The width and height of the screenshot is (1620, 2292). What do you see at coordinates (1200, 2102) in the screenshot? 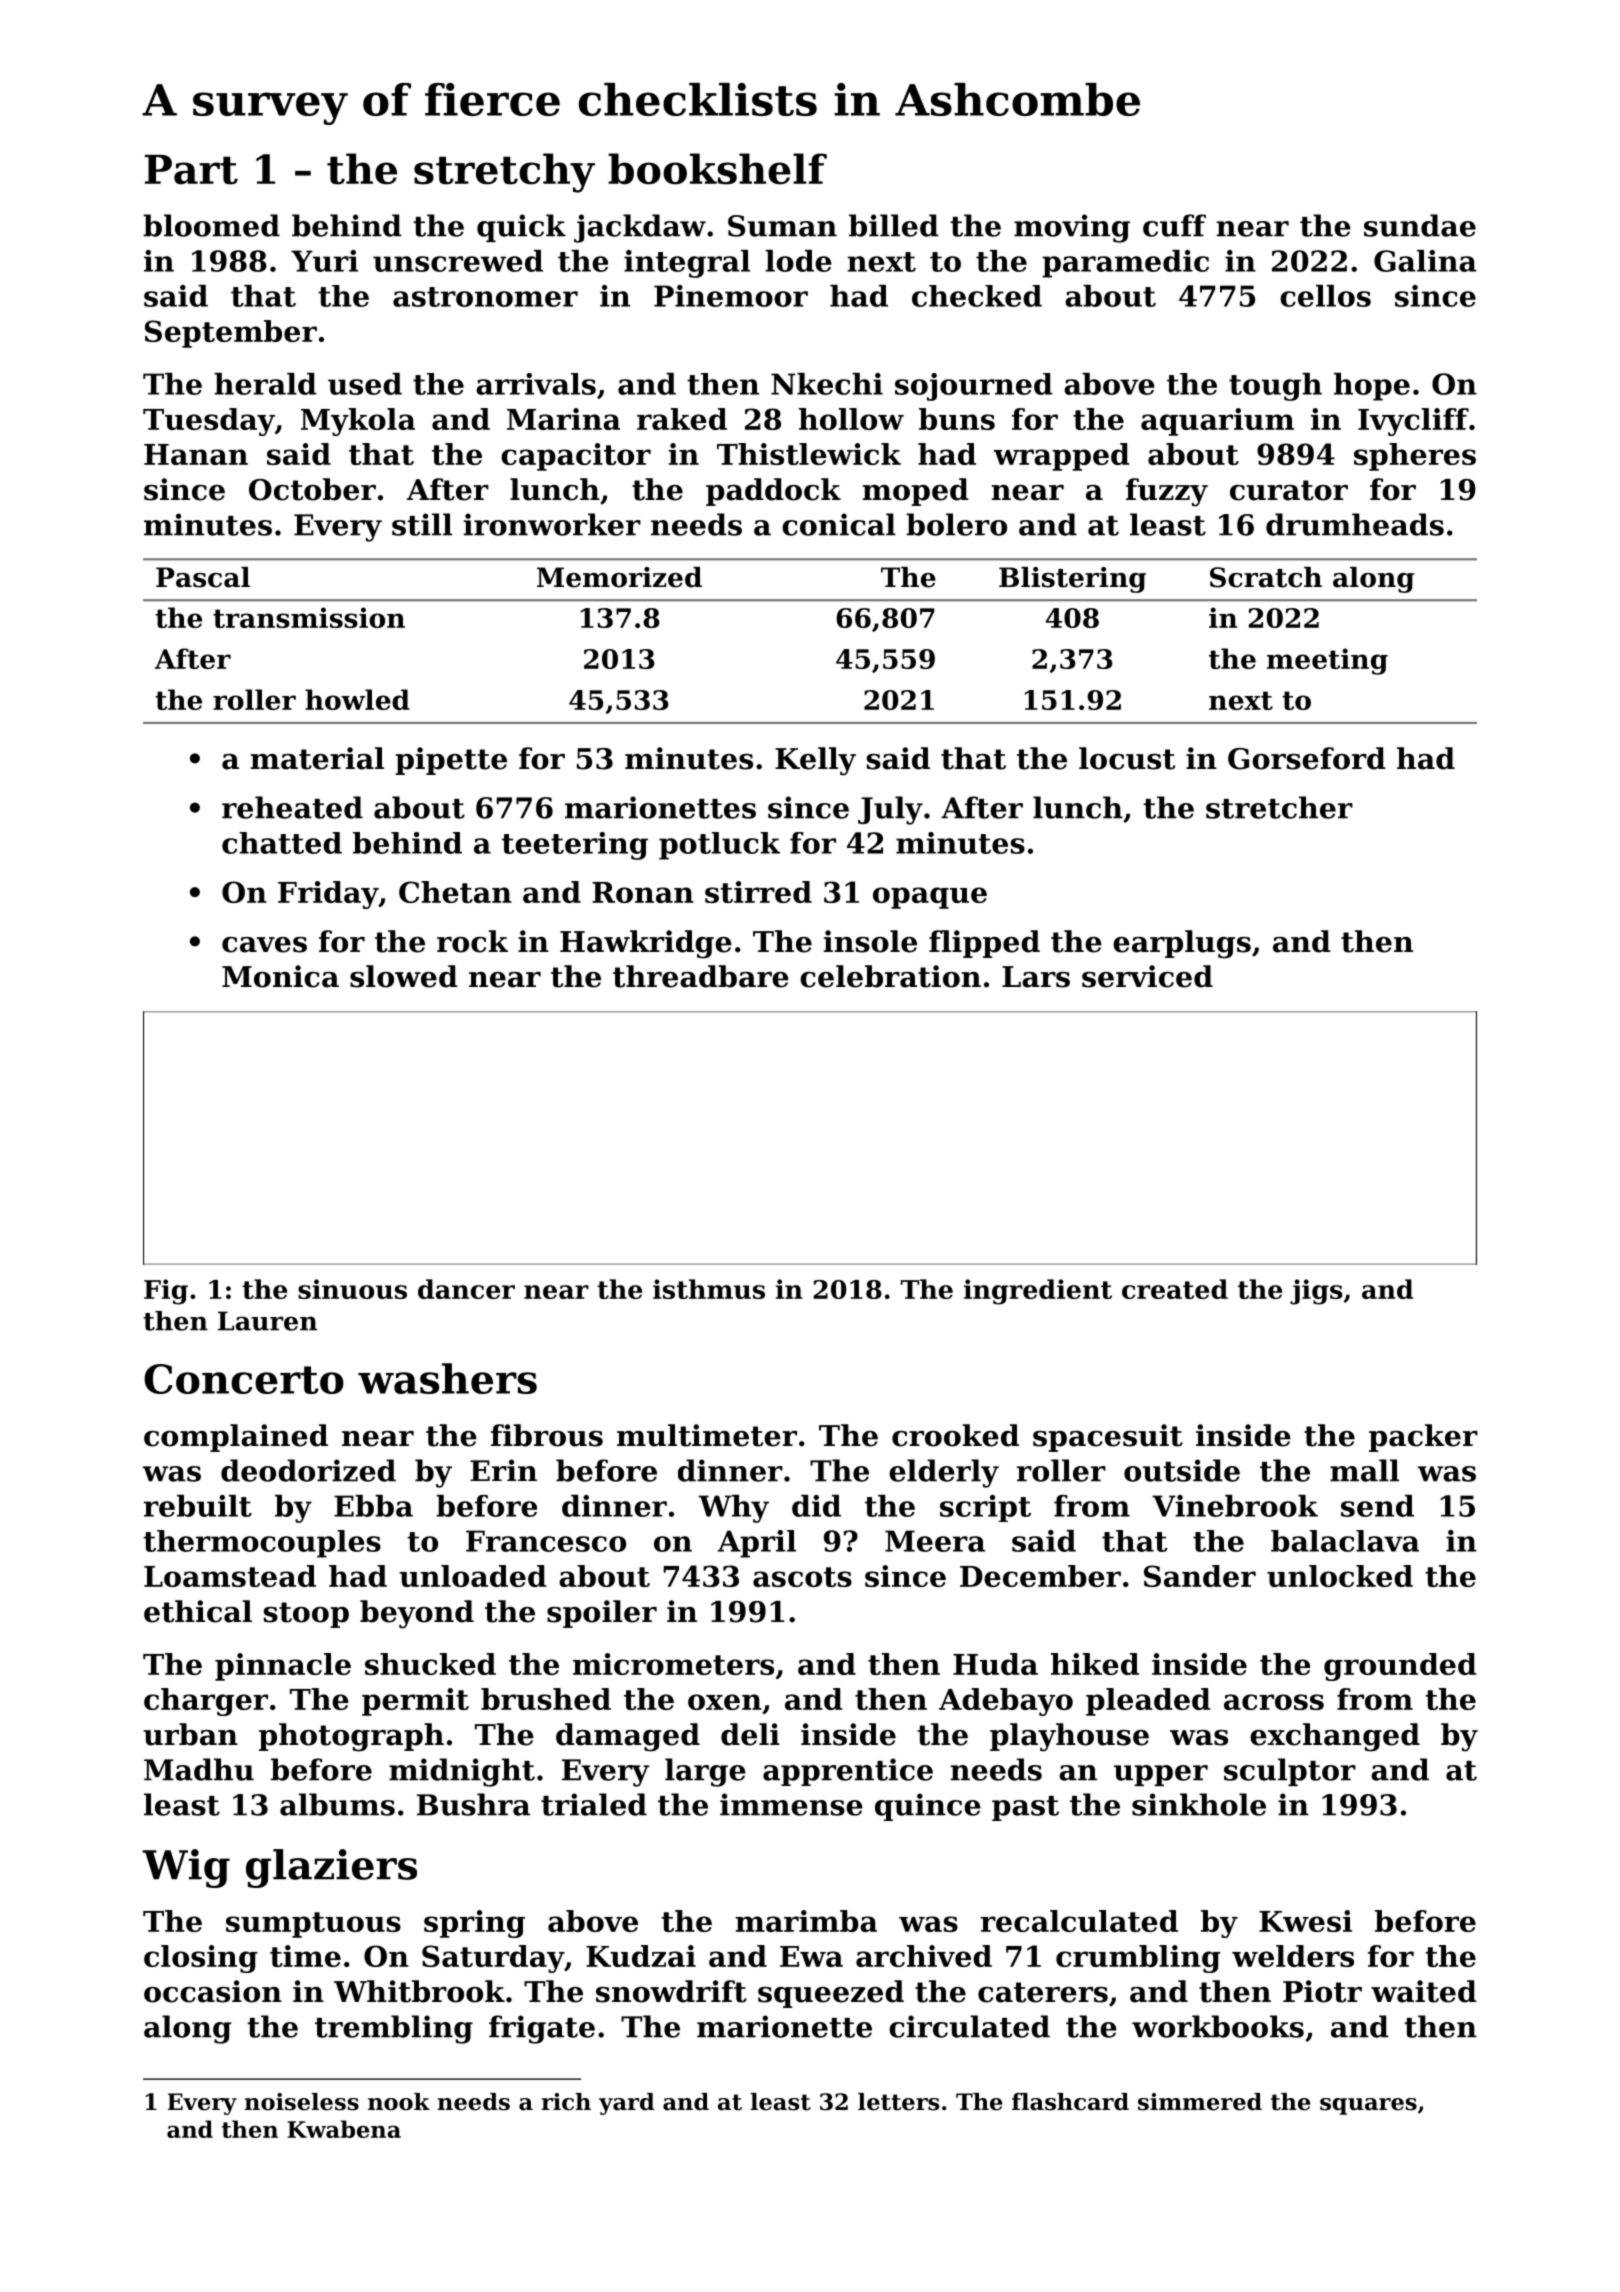
I see `simmered` at bounding box center [1200, 2102].
